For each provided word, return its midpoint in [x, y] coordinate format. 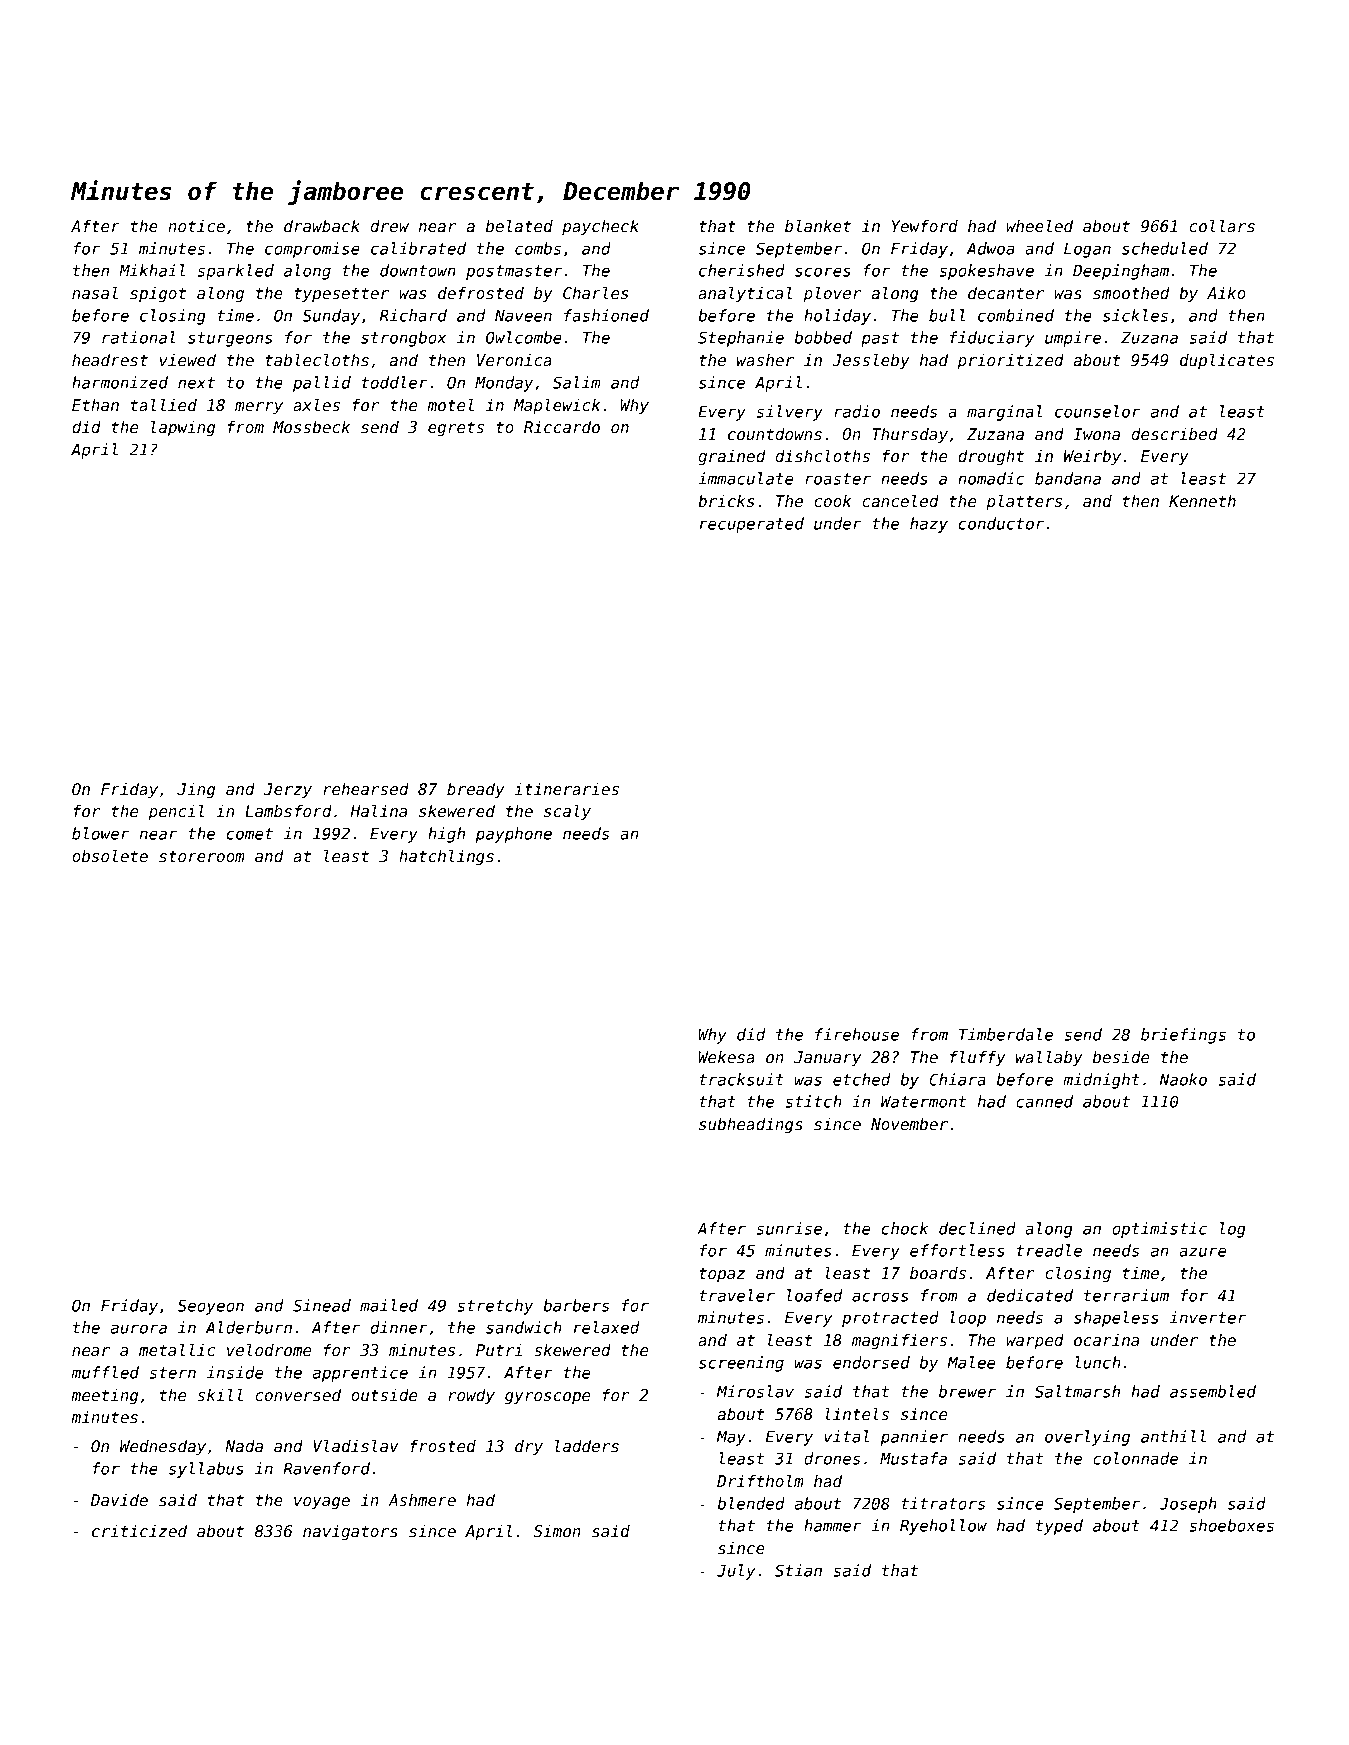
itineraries [566, 789]
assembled [1213, 1391]
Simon [557, 1531]
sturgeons [230, 339]
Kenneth [1202, 501]
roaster [838, 479]
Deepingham [1121, 272]
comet [250, 834]
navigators [350, 1532]
